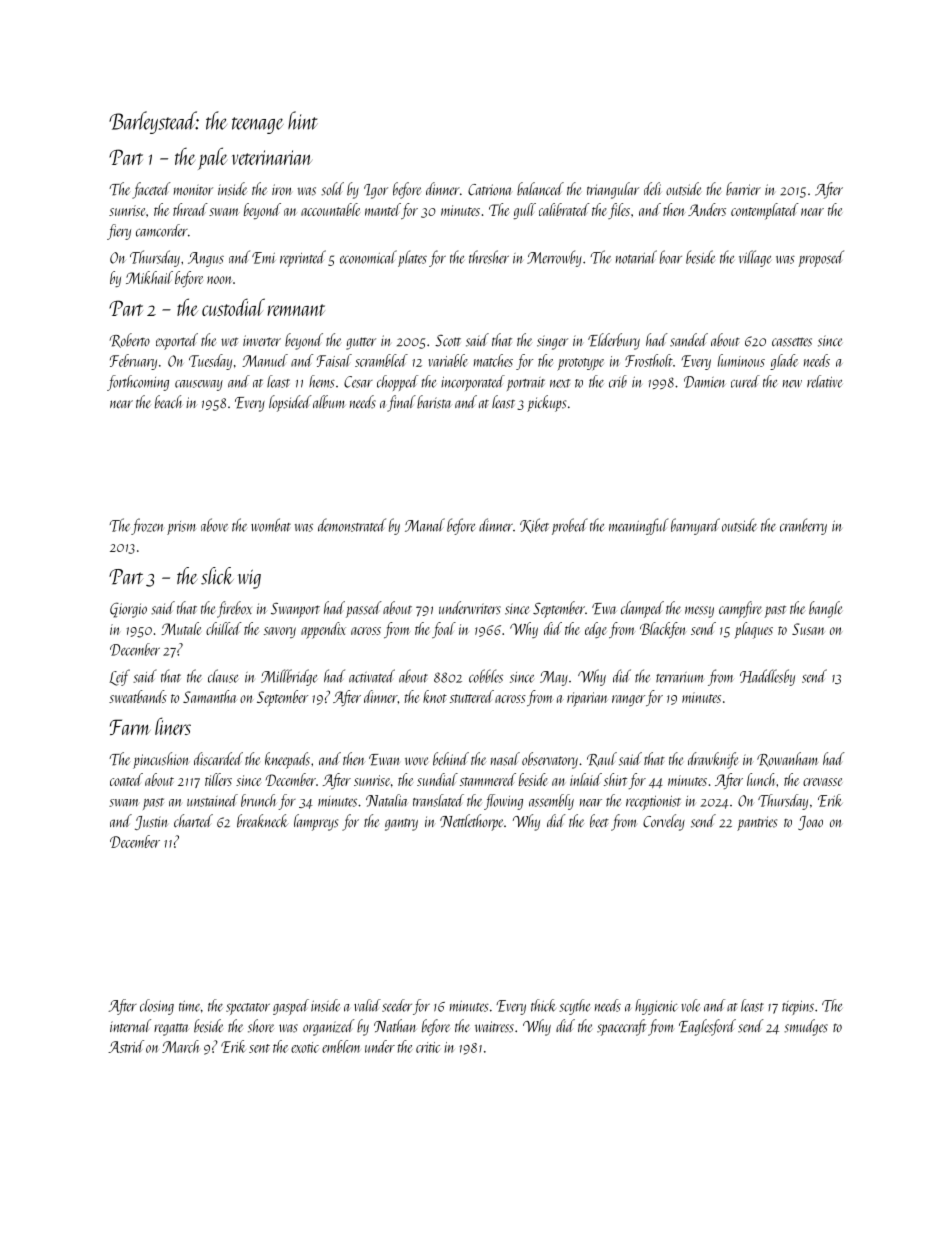 Image resolution: width=952 pixels, height=1233 pixels. I want to click on terrarium, so click(680, 677).
